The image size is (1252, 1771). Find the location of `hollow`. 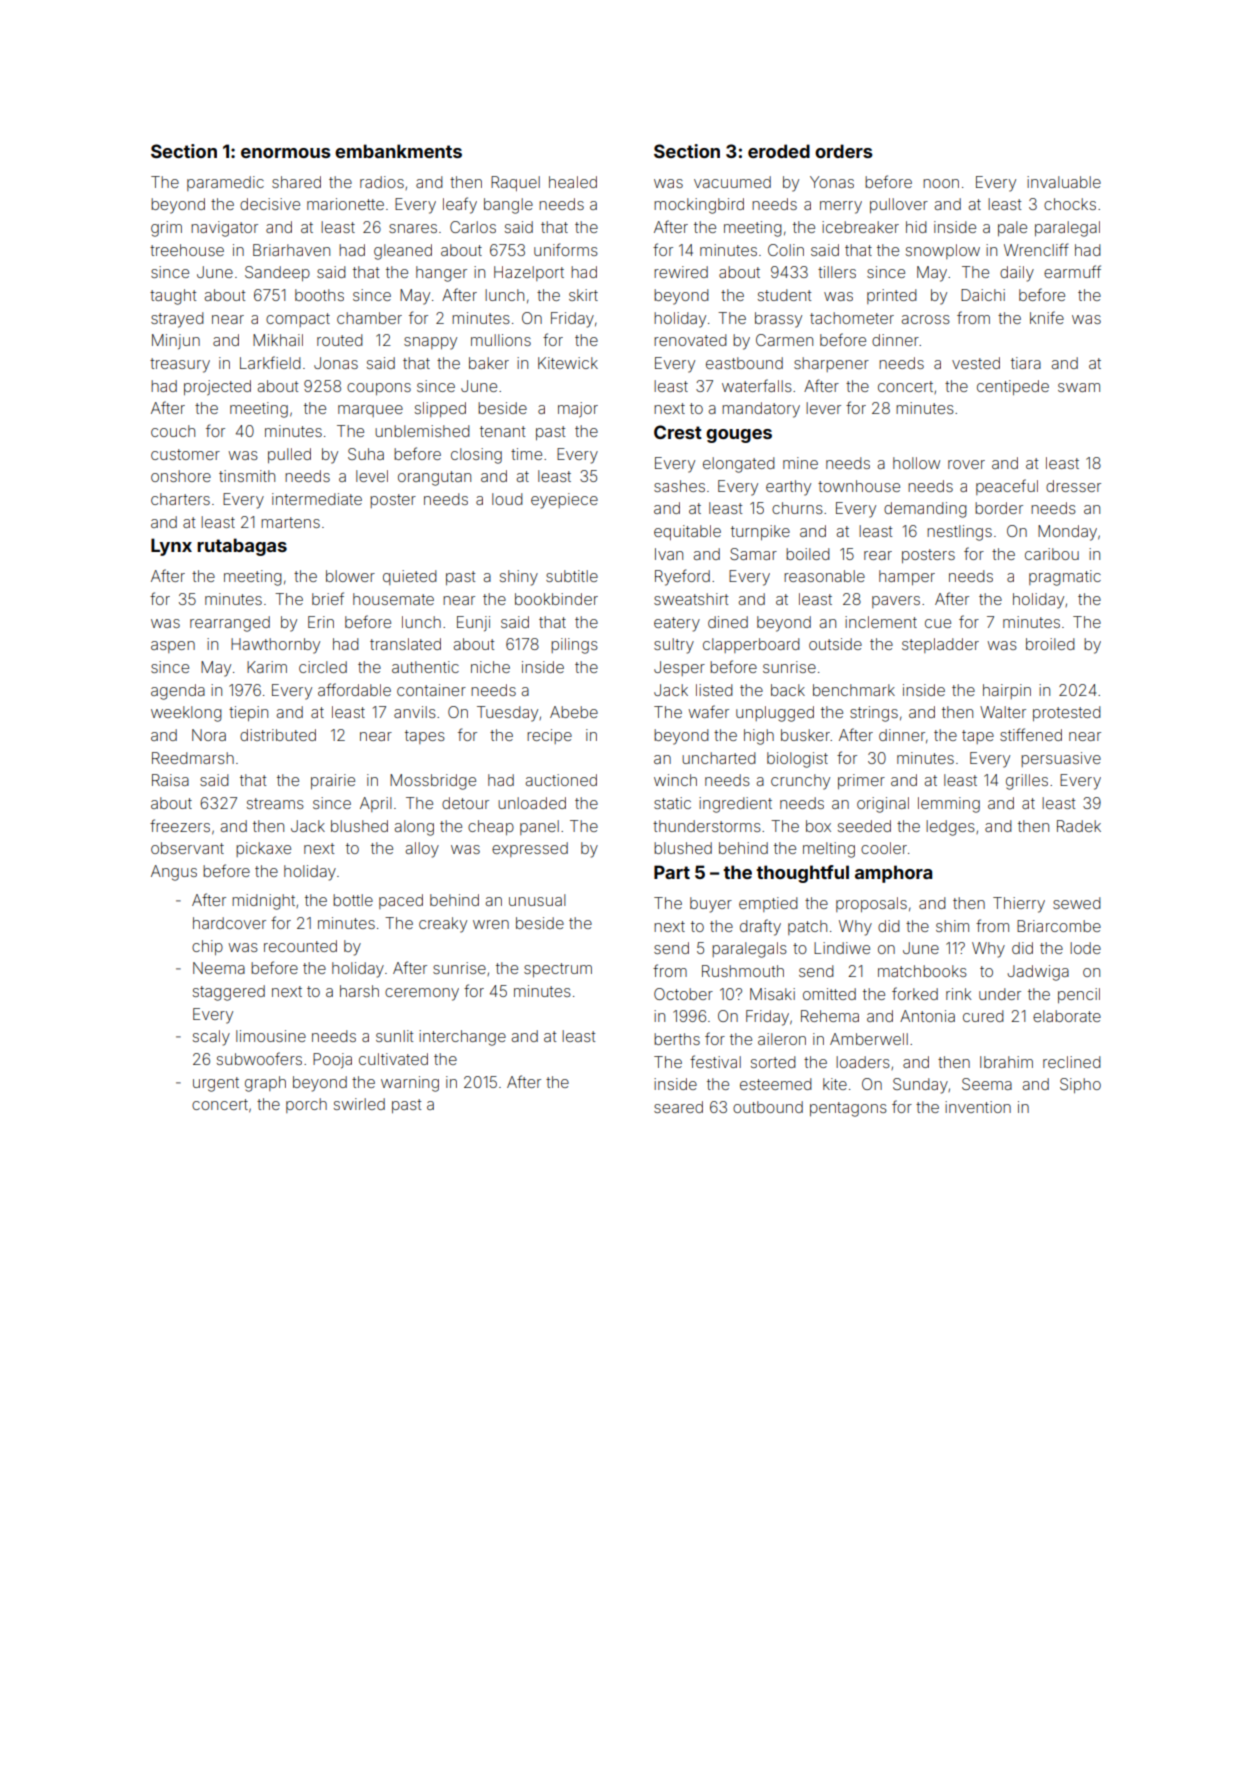

hollow is located at coordinates (916, 463).
